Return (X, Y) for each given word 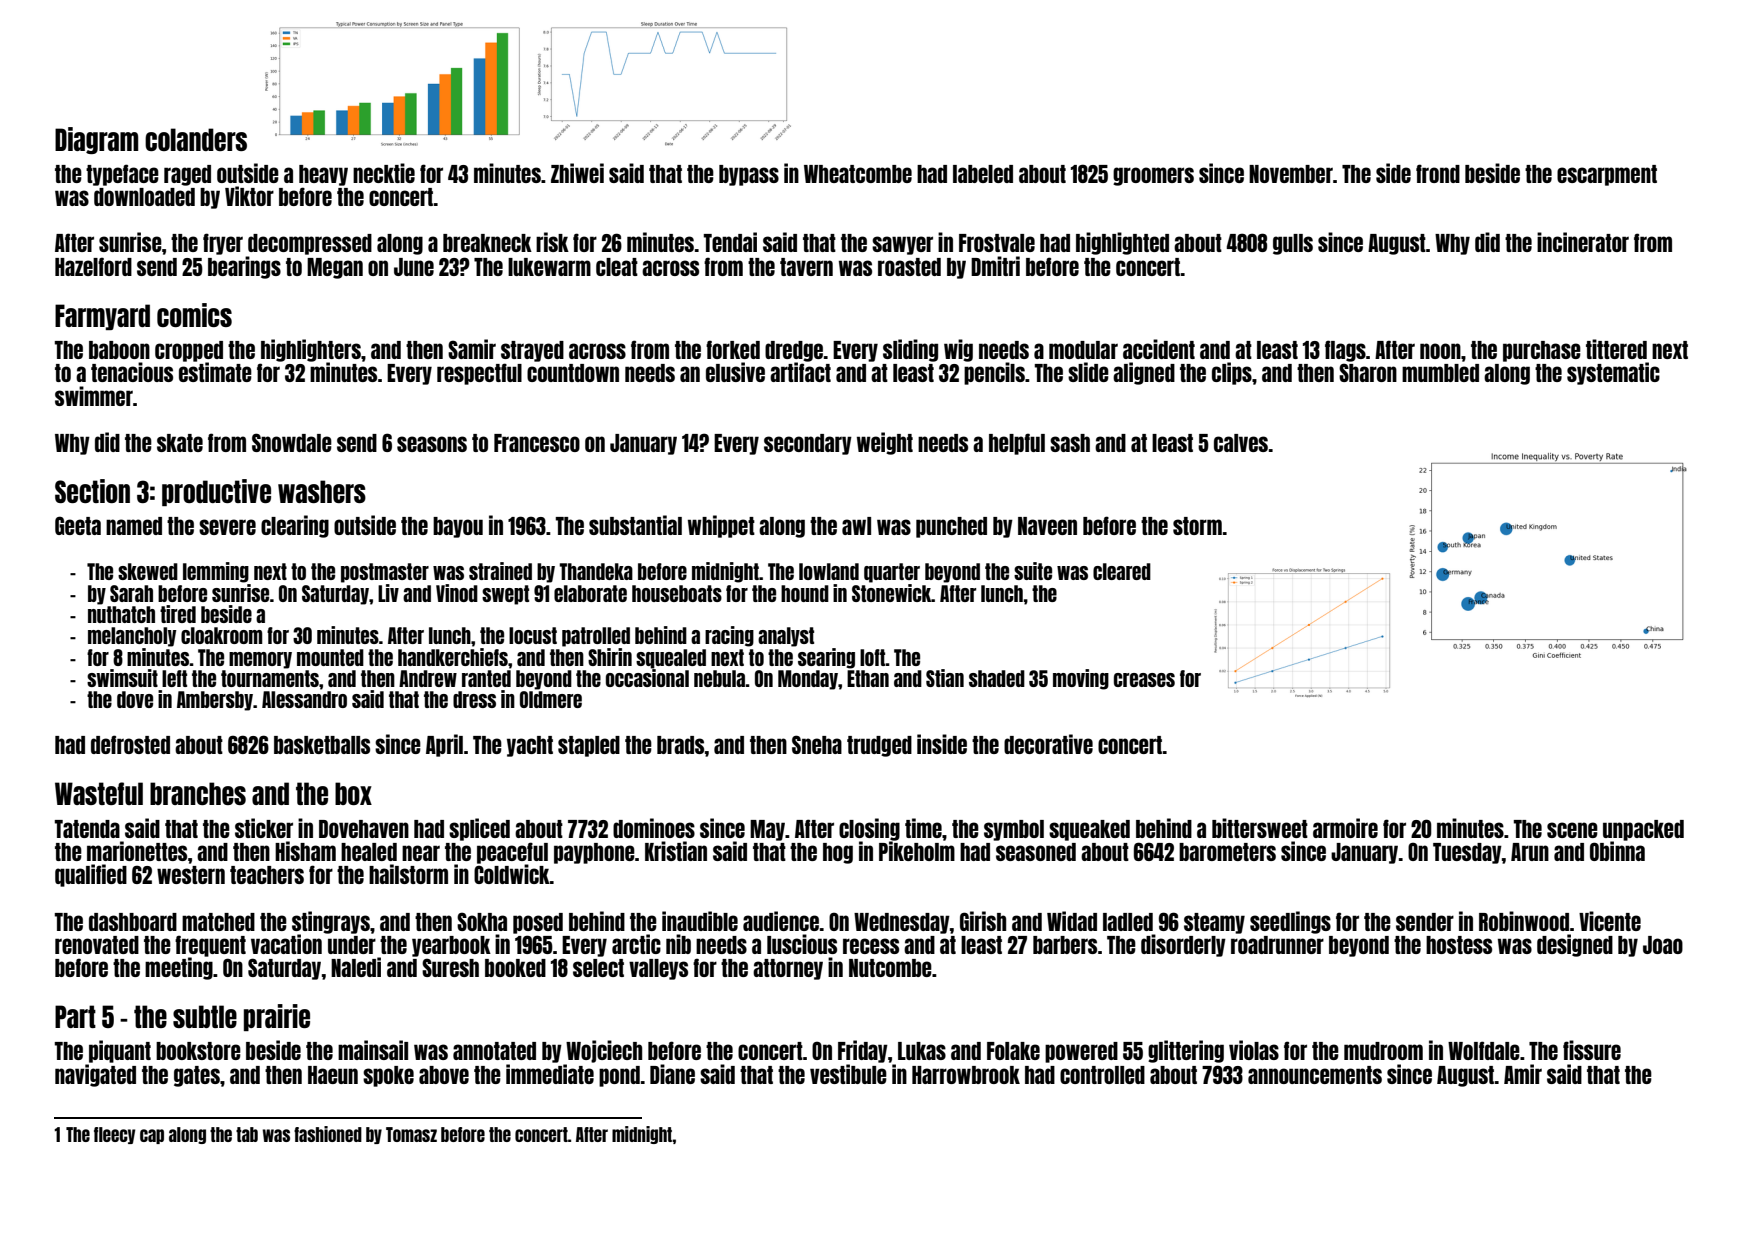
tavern (806, 267)
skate (180, 443)
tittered (1616, 349)
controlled (1102, 1075)
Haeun (333, 1075)
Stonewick (892, 593)
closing (869, 829)
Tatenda (87, 829)
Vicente (1610, 921)
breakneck (487, 243)
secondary (808, 444)
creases (1144, 680)
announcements (1315, 1075)
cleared (1122, 571)
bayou (458, 527)
